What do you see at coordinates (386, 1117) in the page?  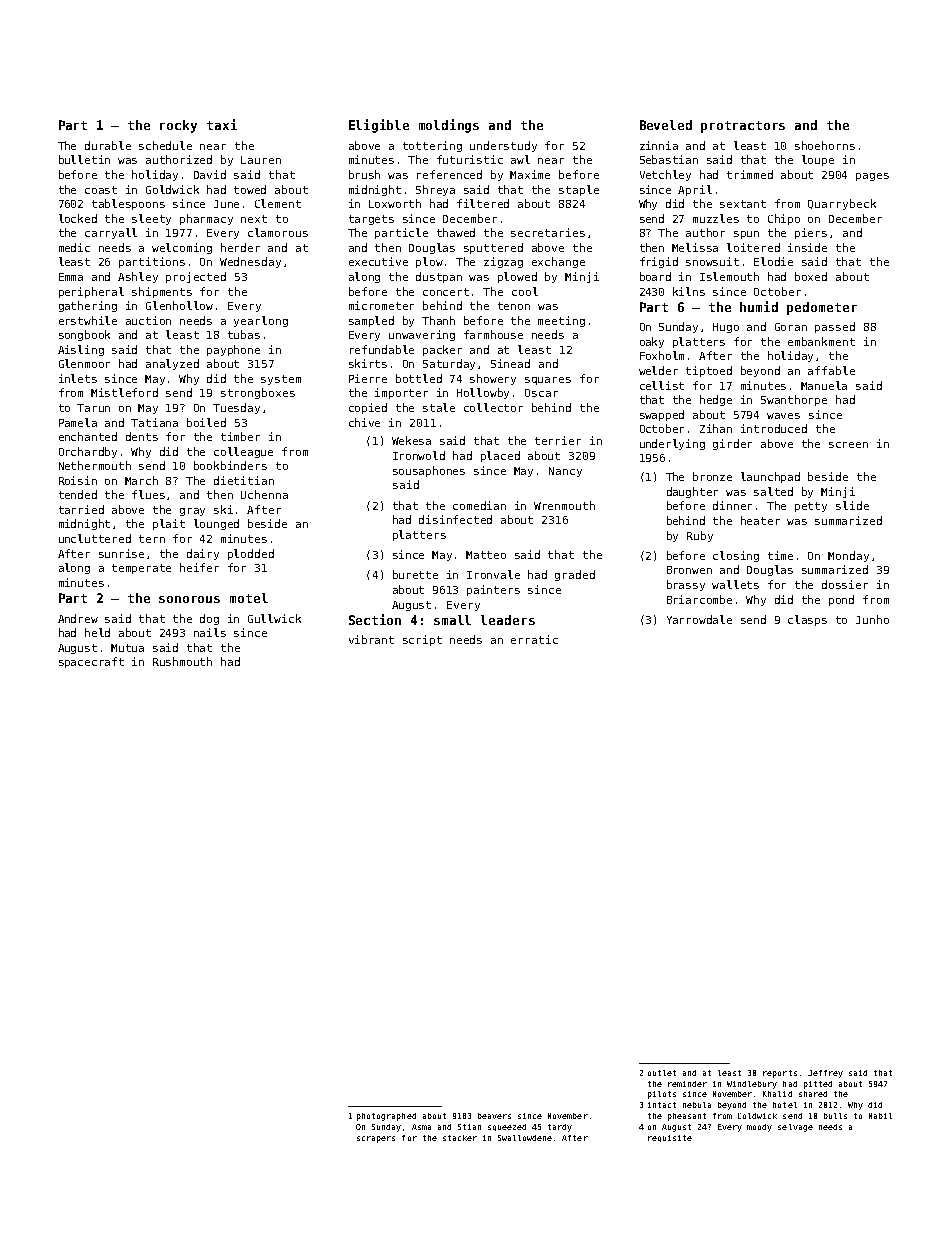 I see `photographed` at bounding box center [386, 1117].
